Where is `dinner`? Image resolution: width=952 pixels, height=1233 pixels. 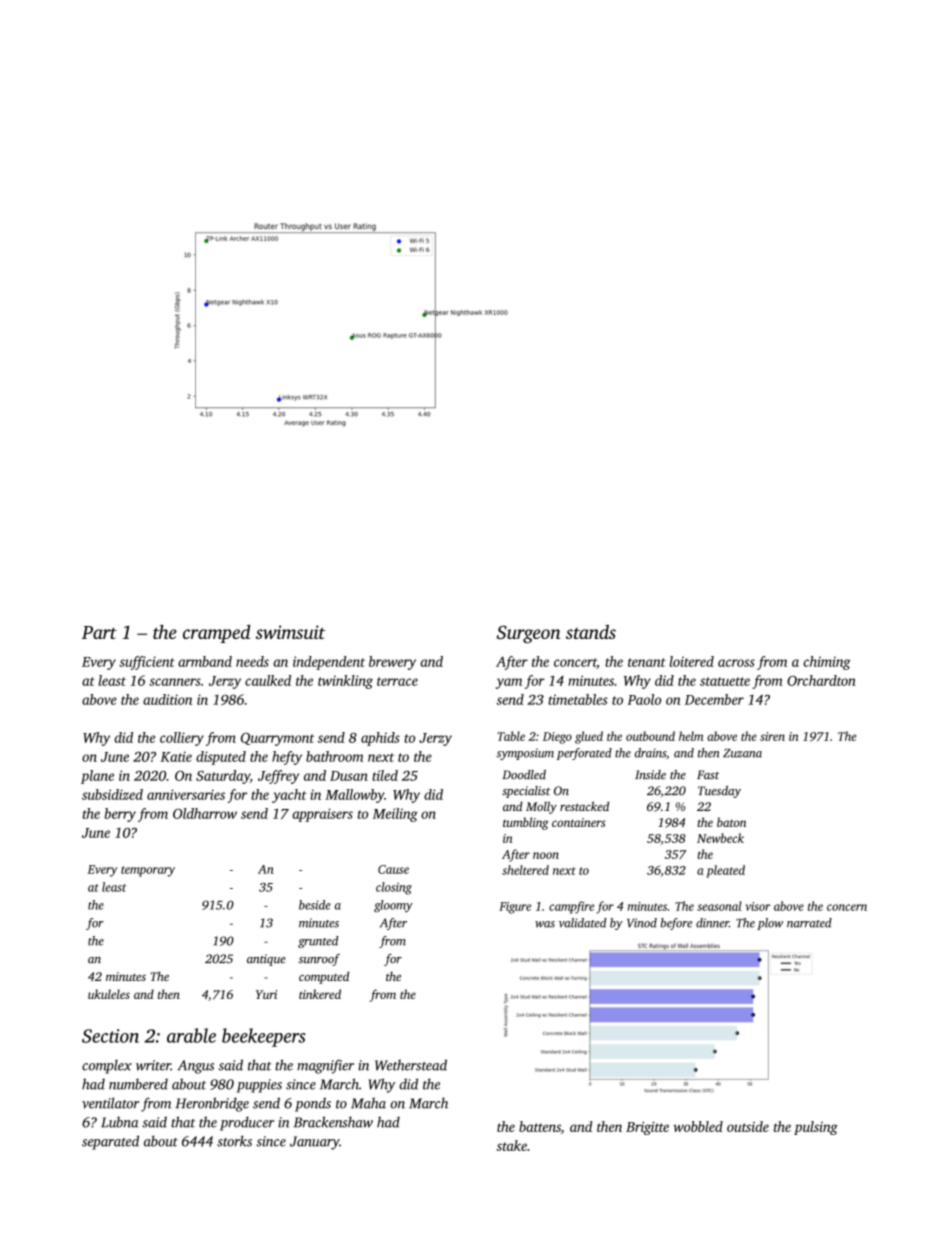 dinner is located at coordinates (712, 923).
